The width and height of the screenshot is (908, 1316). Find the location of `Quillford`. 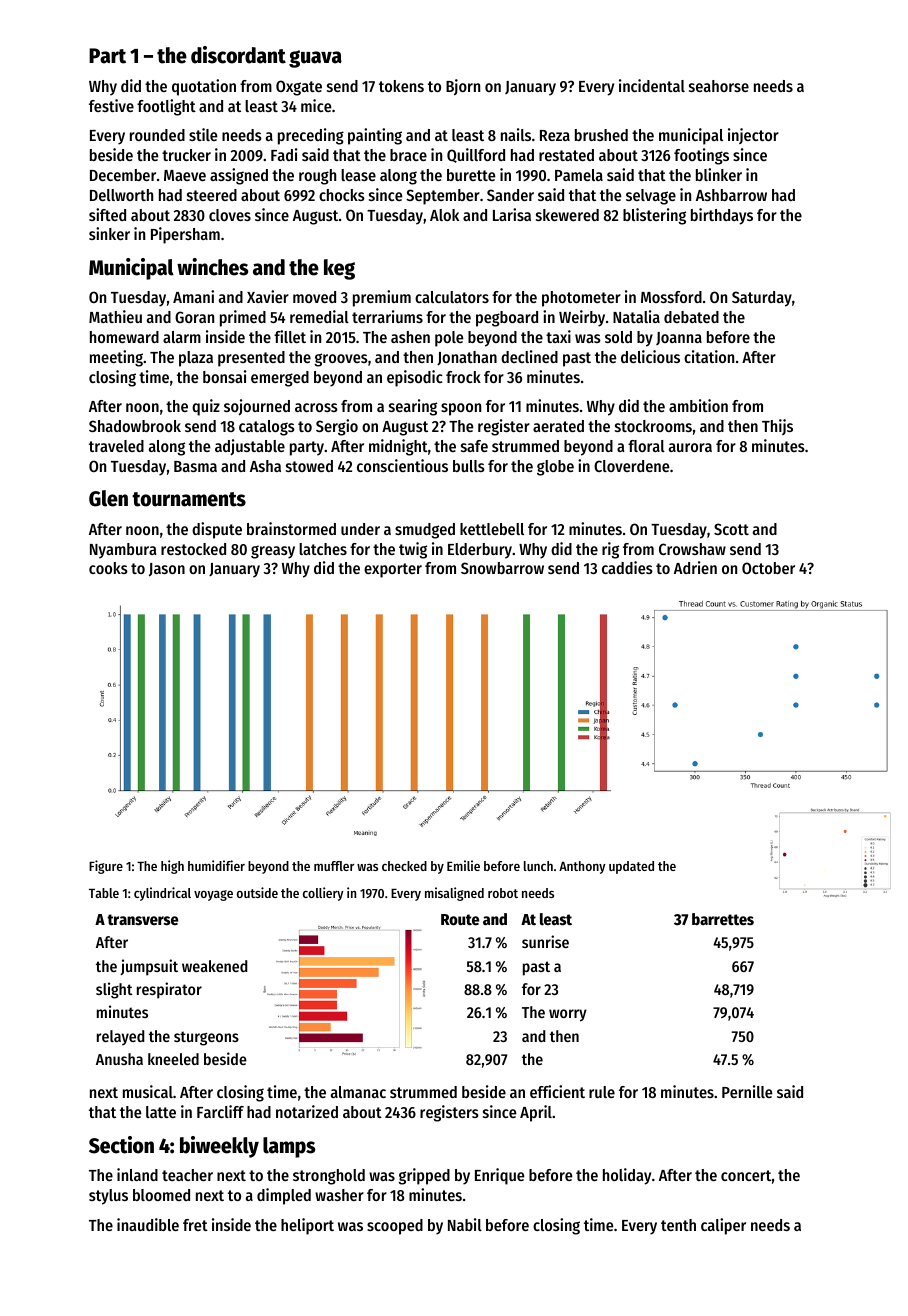

Quillford is located at coordinates (476, 155).
